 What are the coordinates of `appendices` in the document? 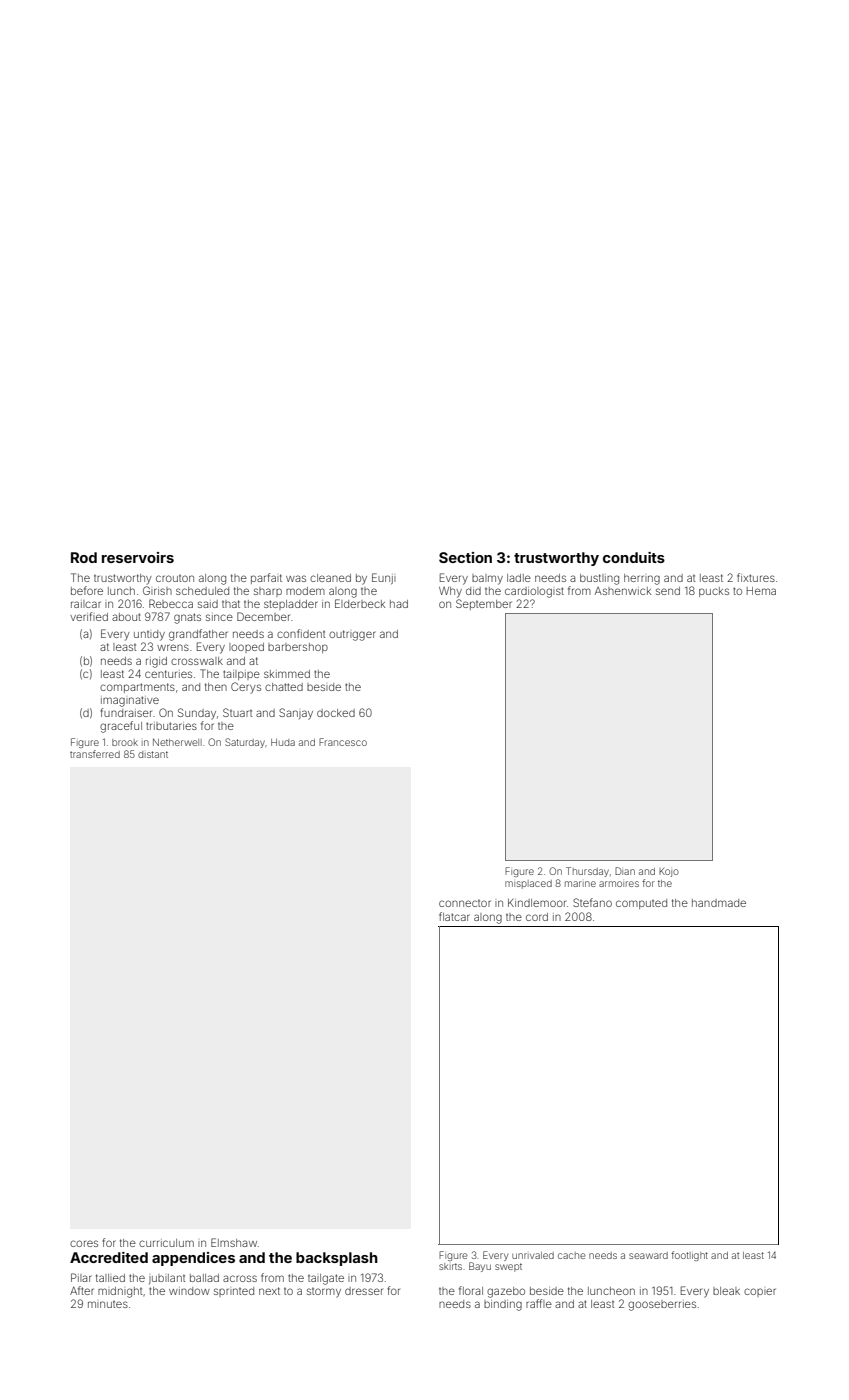 It's located at (193, 1259).
